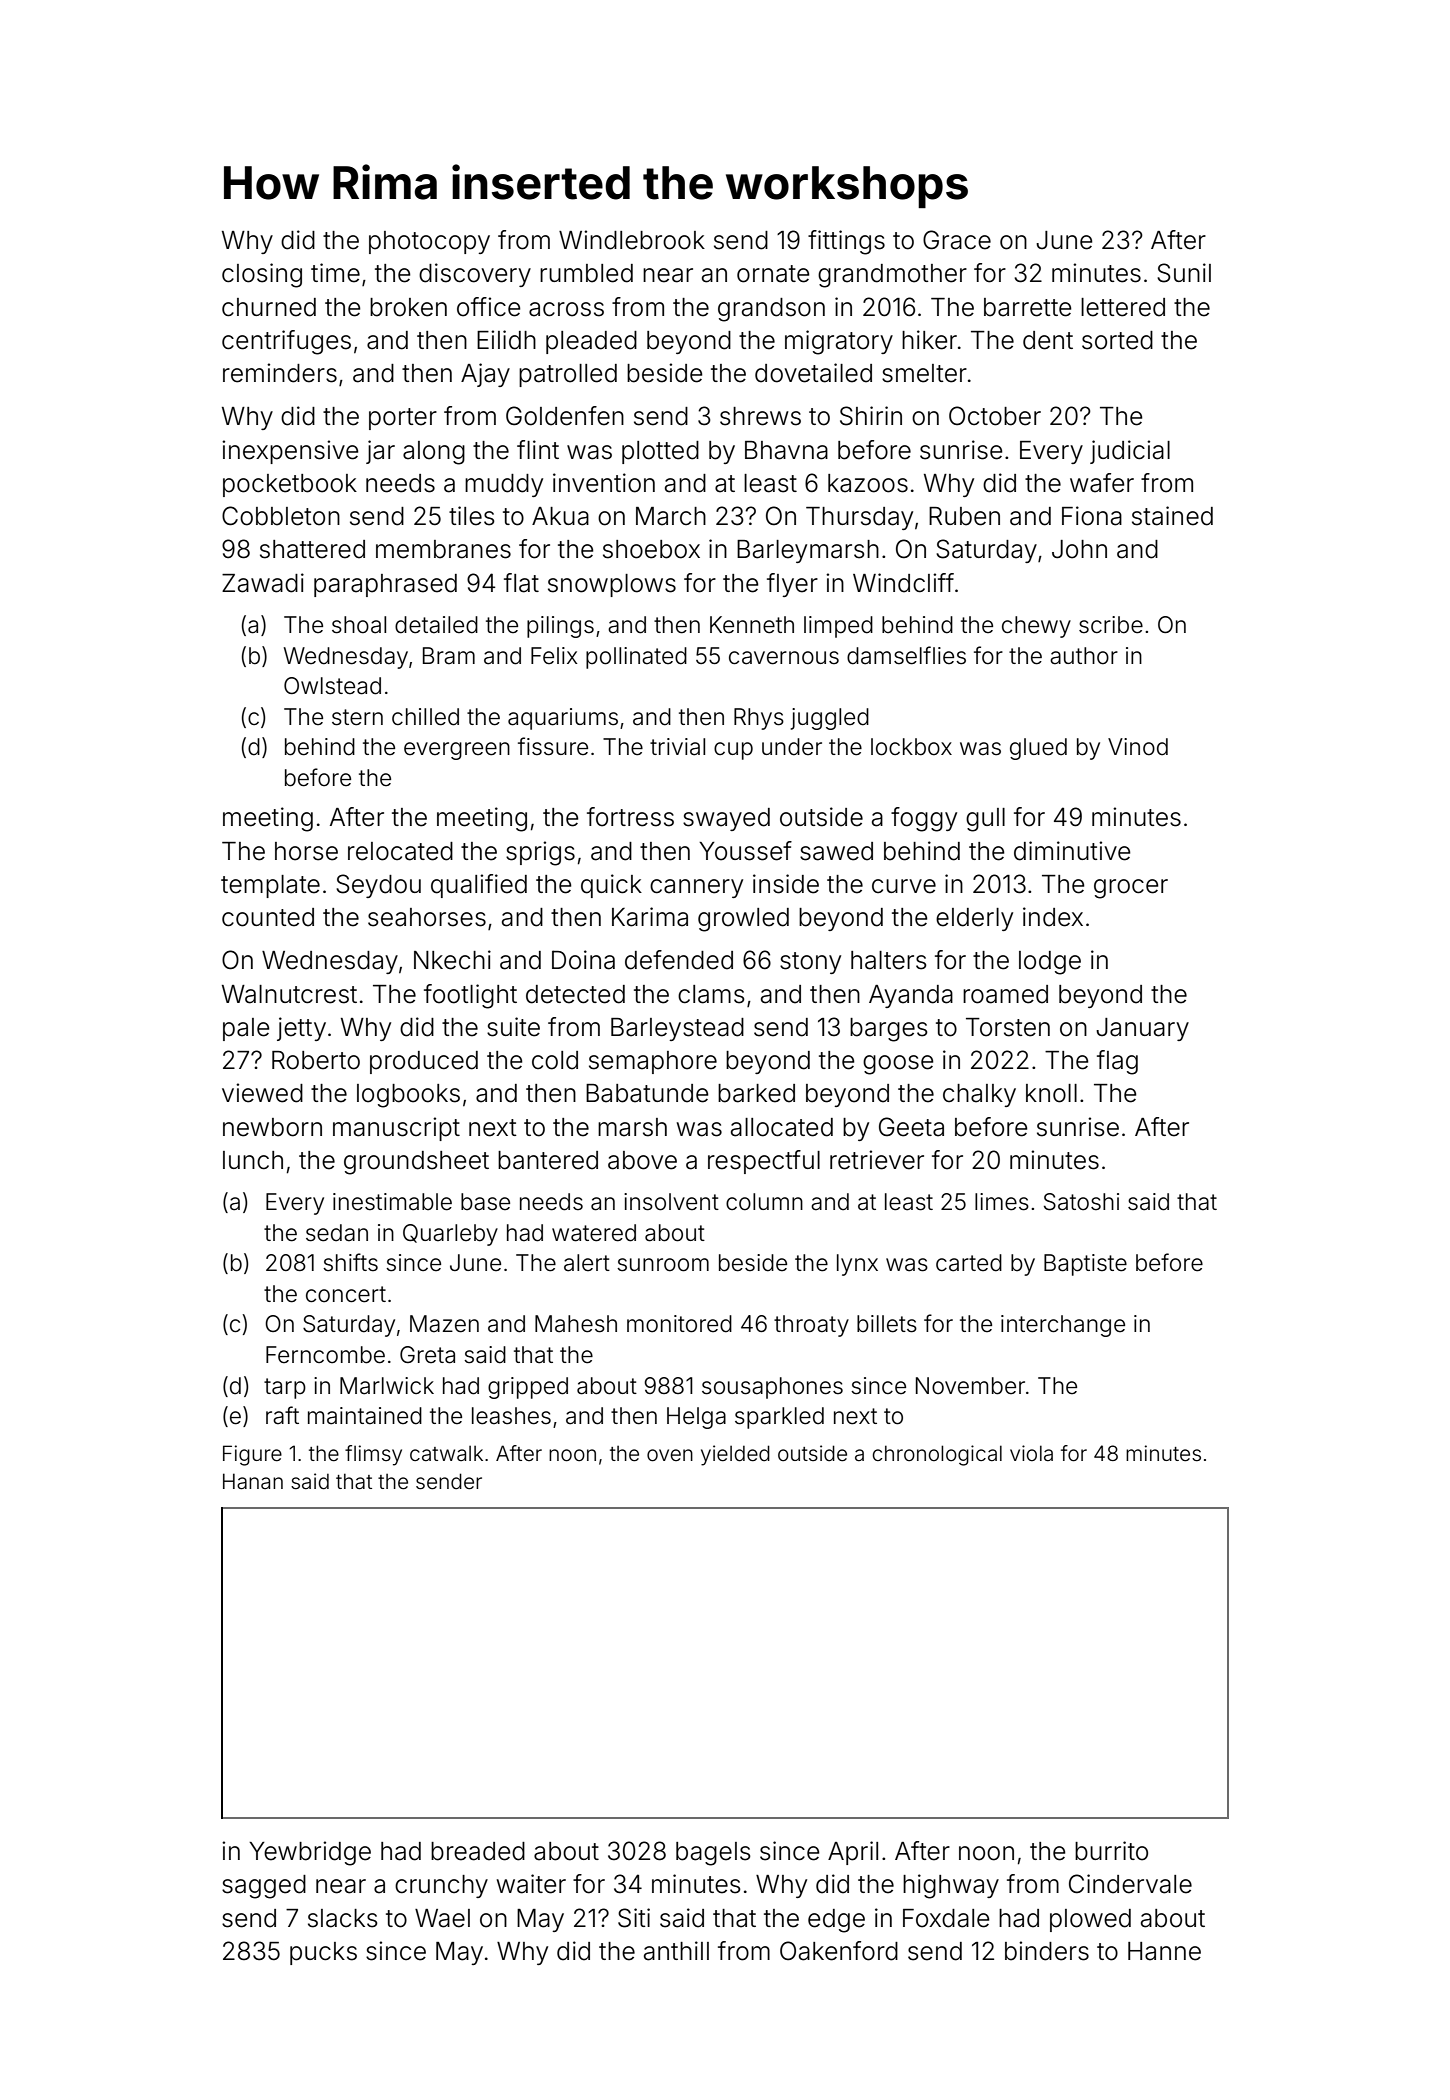 This document has height=2100, width=1450. I want to click on Ayanda, so click(911, 996).
